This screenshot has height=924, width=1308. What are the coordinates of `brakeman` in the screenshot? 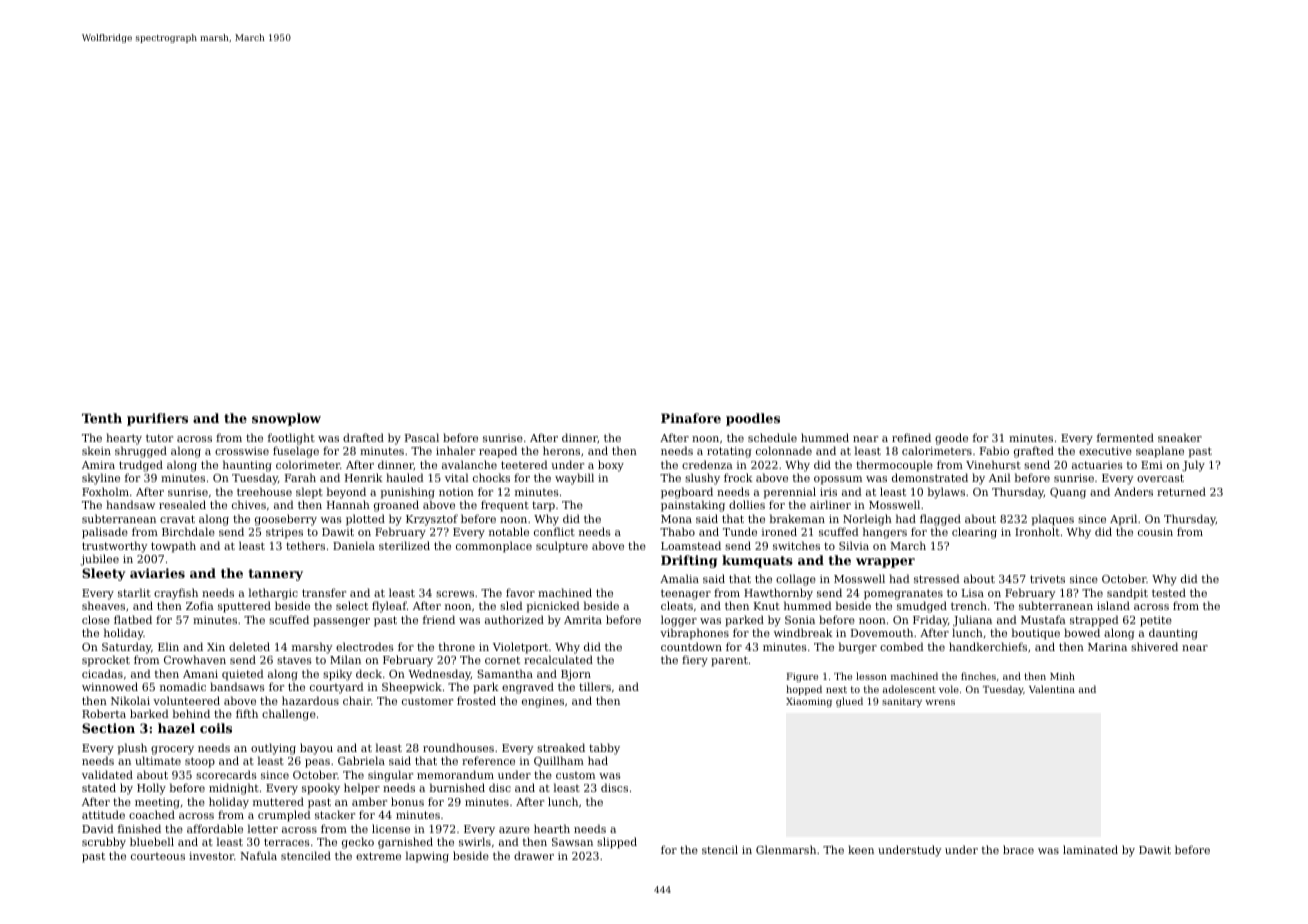 It's located at (797, 518).
